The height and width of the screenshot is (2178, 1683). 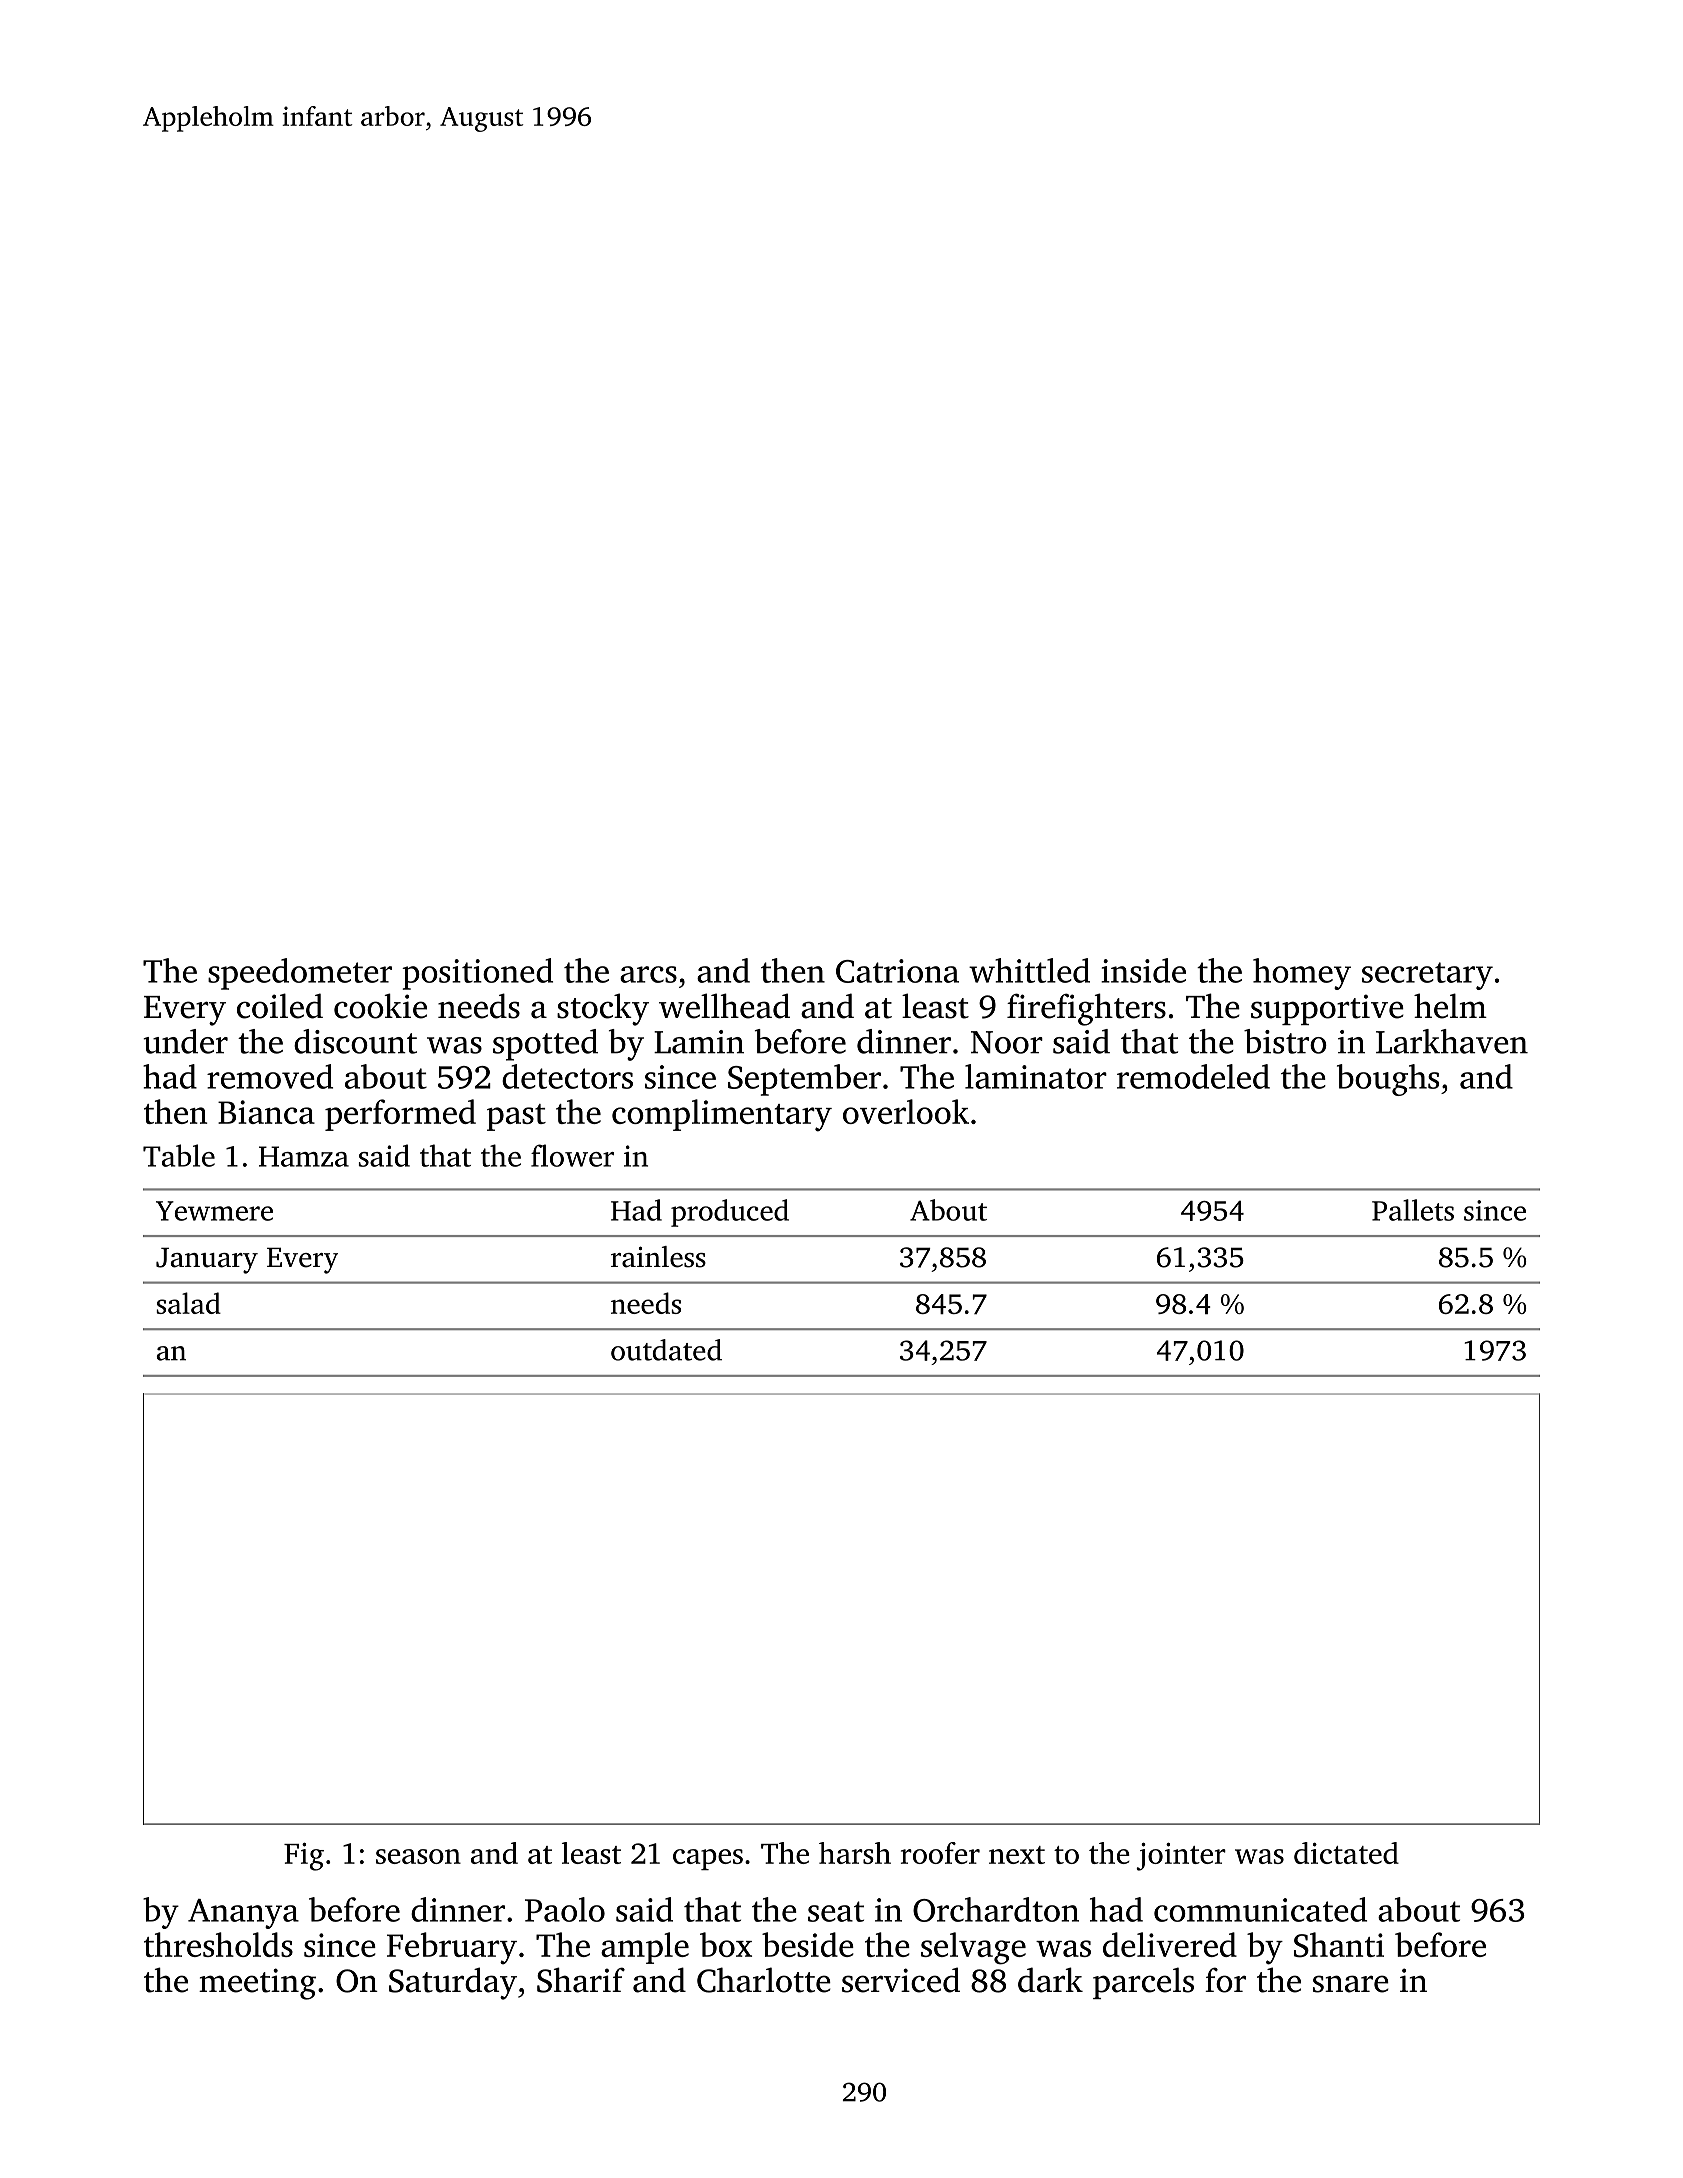 What do you see at coordinates (730, 1213) in the screenshot?
I see `produced` at bounding box center [730, 1213].
